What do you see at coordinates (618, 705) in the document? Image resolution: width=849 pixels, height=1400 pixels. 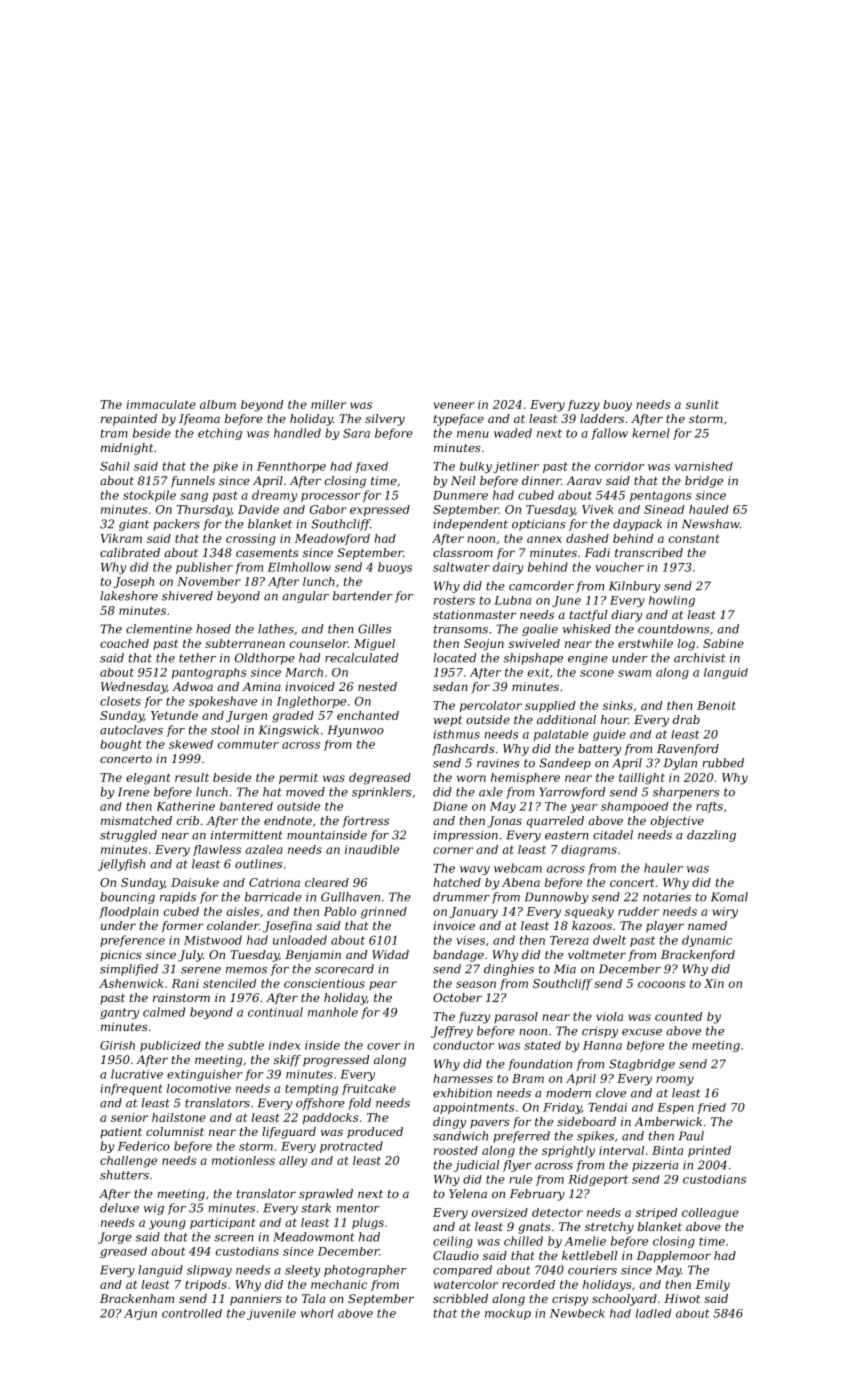 I see `sinks` at bounding box center [618, 705].
